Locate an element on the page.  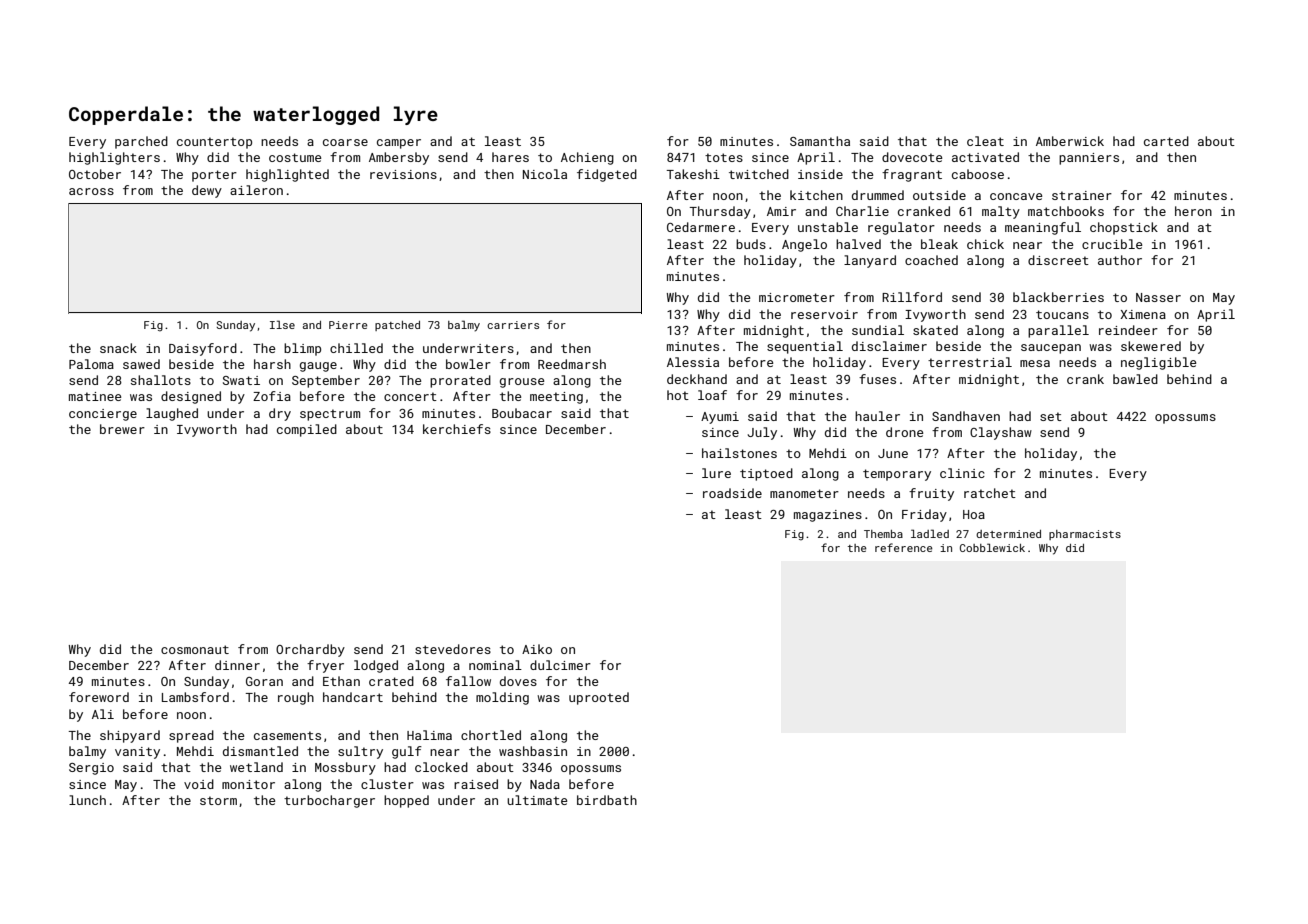
lure is located at coordinates (716, 473).
